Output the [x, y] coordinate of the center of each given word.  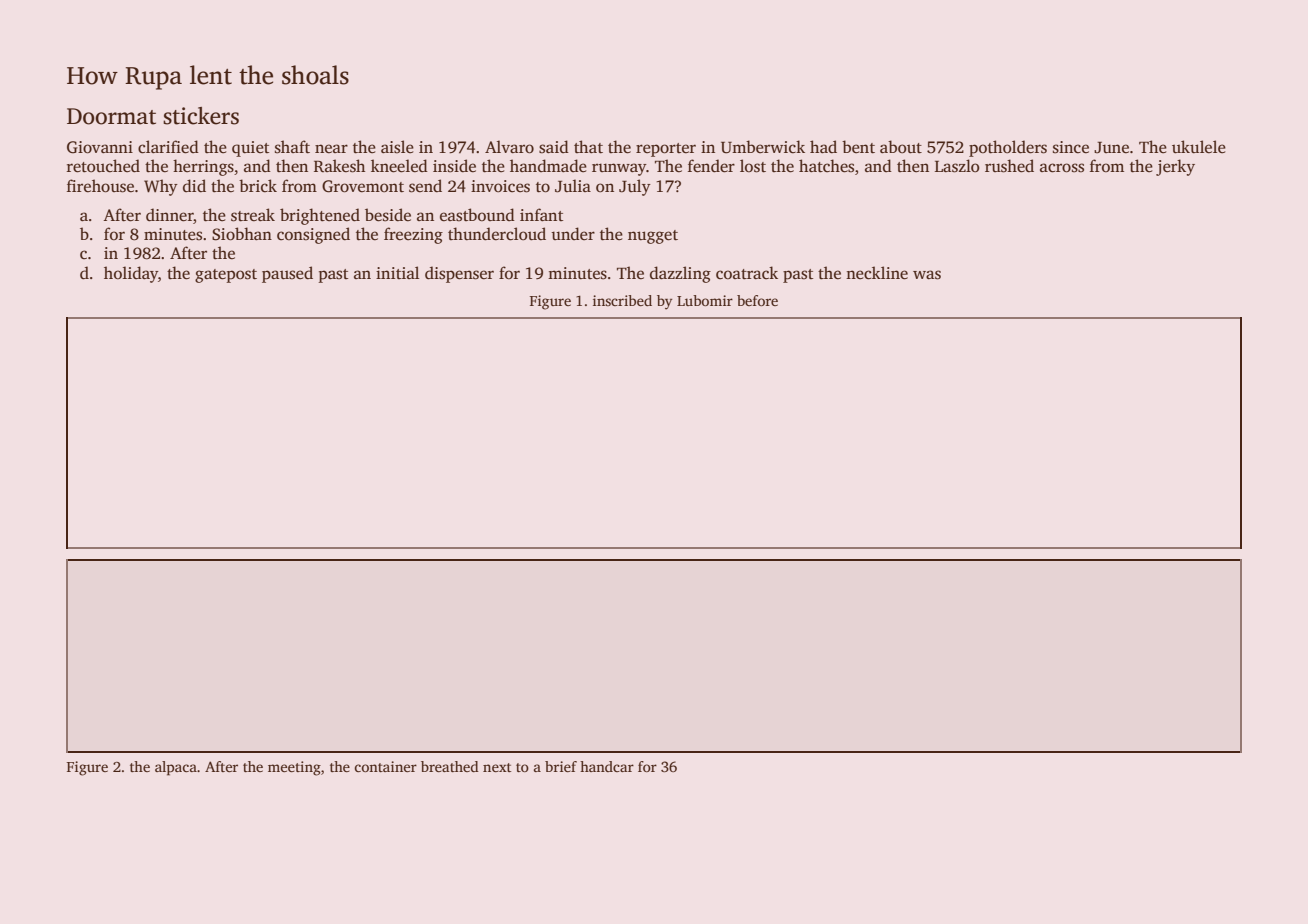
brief [561, 766]
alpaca [176, 768]
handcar [607, 766]
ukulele [1199, 147]
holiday [131, 274]
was [927, 275]
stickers [201, 116]
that [588, 147]
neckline [877, 273]
